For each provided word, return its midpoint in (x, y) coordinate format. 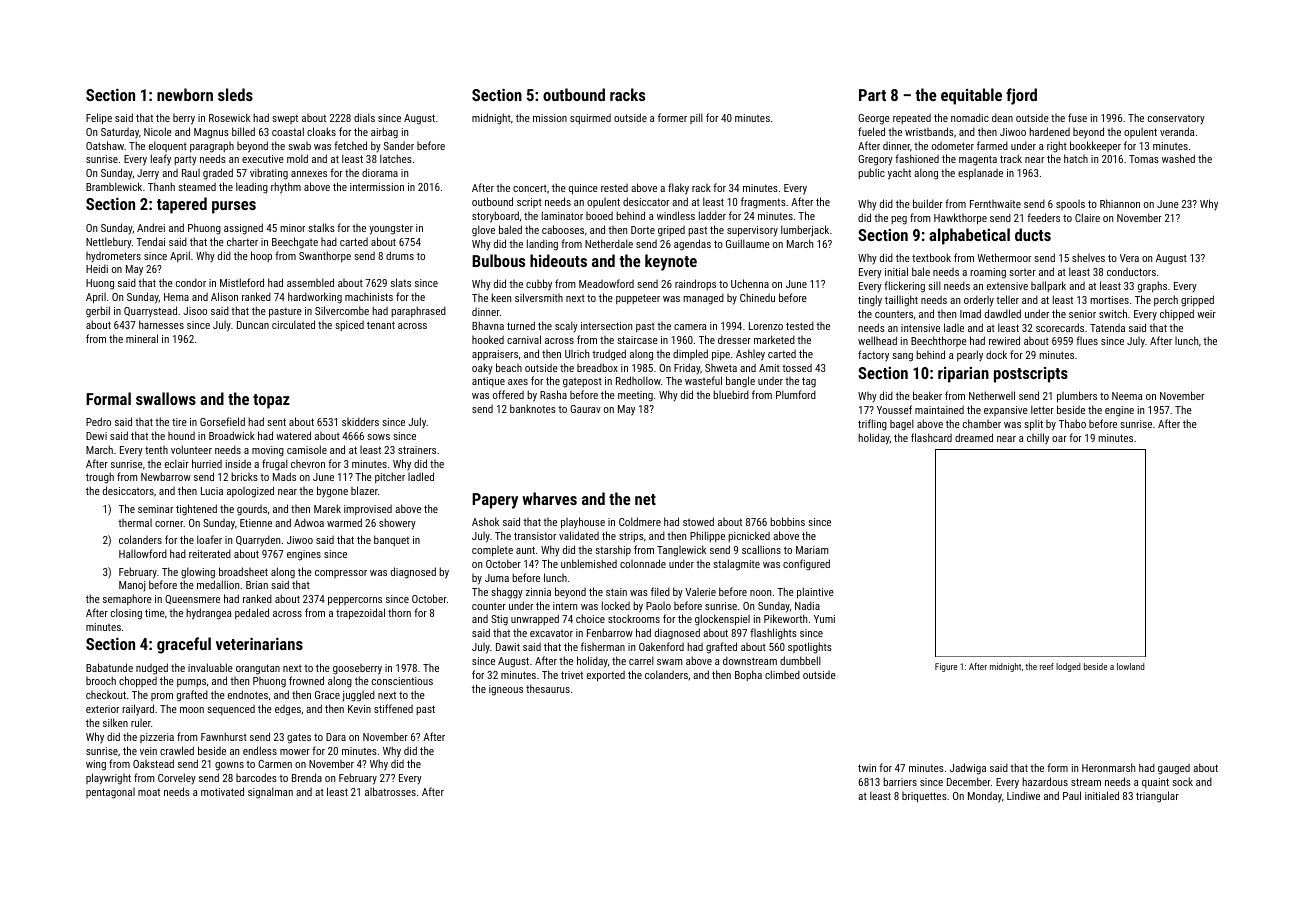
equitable (971, 96)
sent (276, 422)
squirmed (590, 119)
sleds (235, 94)
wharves (549, 498)
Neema (1127, 396)
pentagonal (110, 793)
